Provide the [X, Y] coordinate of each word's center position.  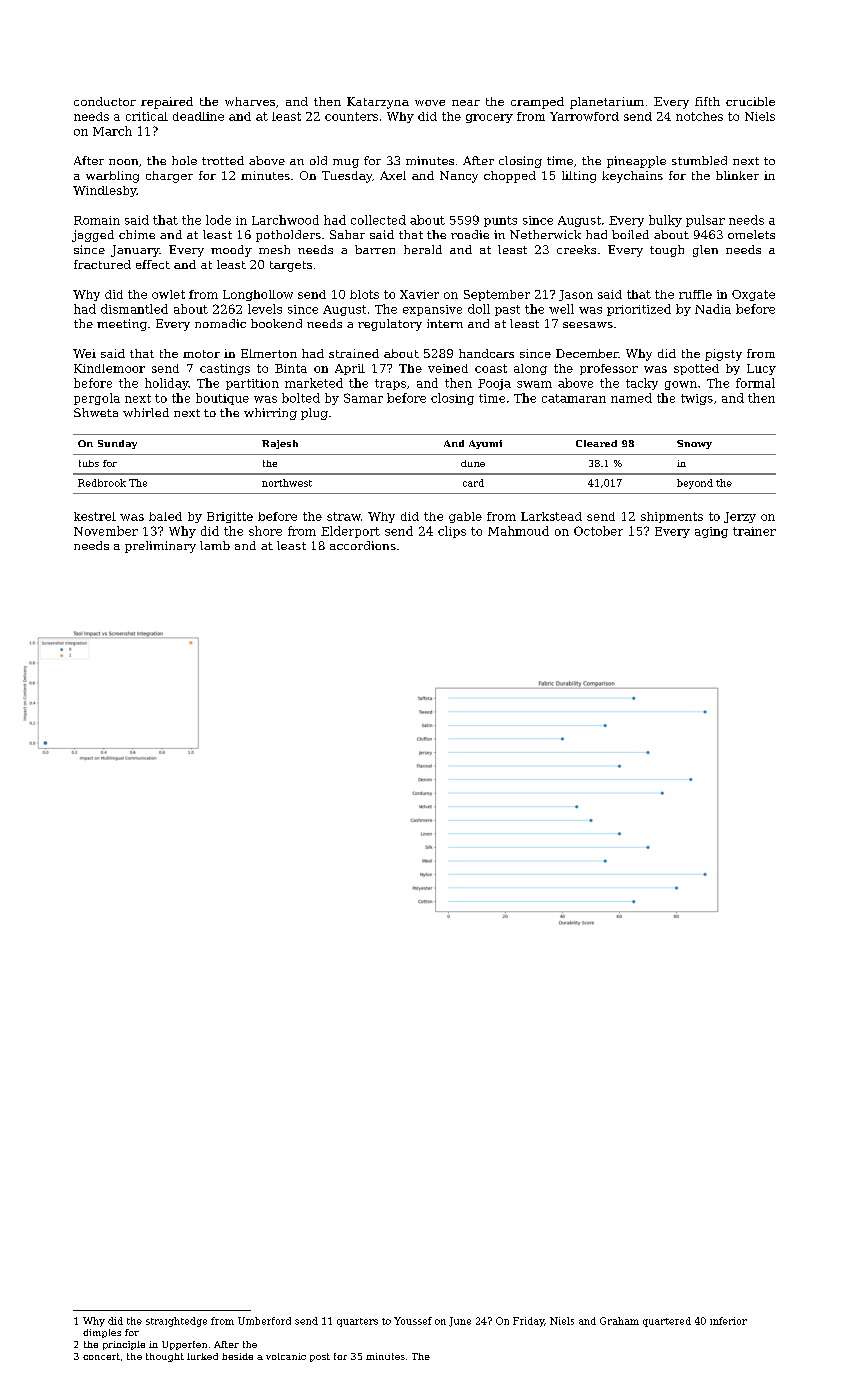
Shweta [96, 412]
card [473, 483]
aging [711, 532]
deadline [198, 116]
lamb [215, 545]
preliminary [160, 547]
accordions [363, 545]
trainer [754, 531]
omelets [751, 234]
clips [452, 532]
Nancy [459, 177]
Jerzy [740, 517]
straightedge [176, 1322]
